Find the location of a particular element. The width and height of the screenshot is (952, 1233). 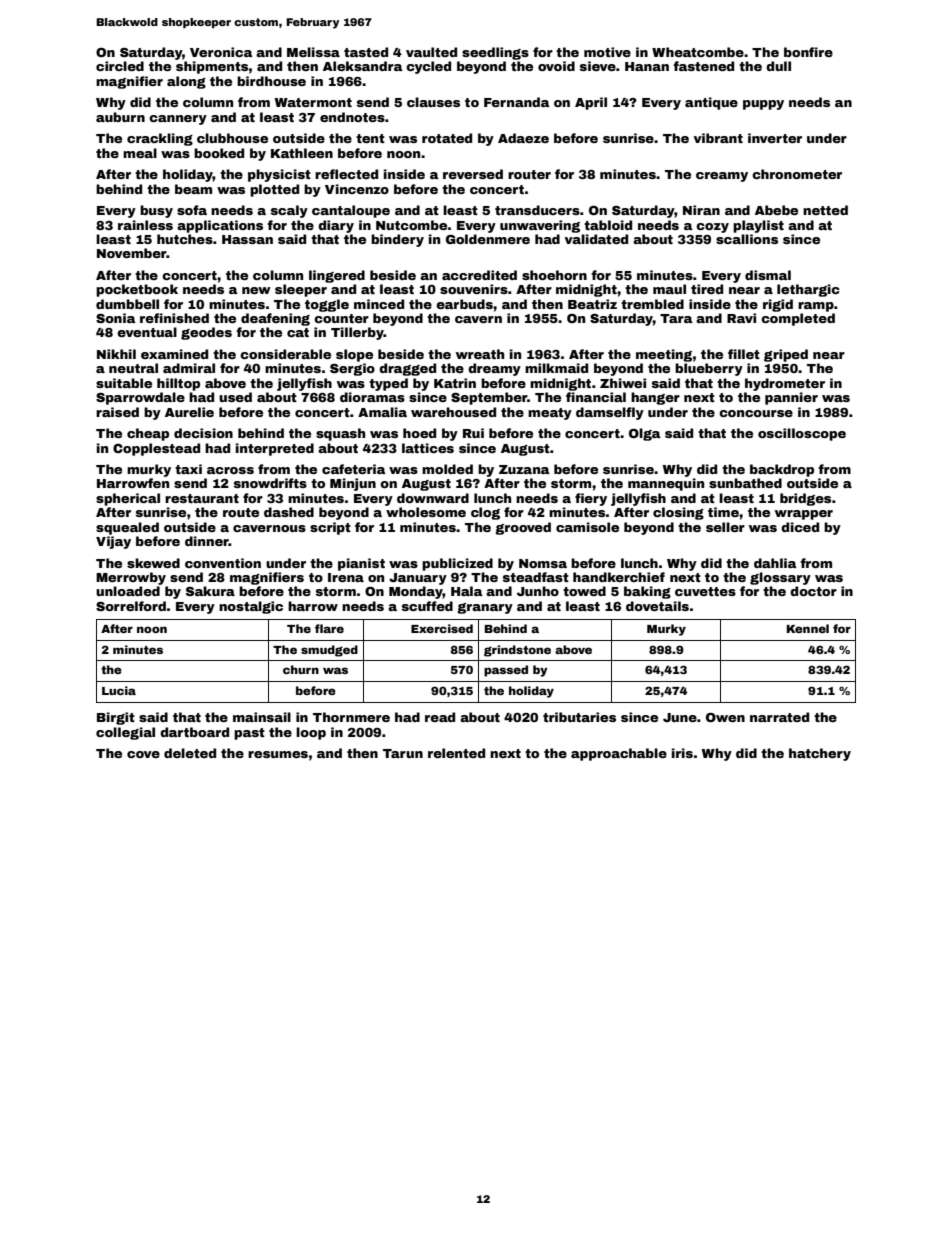

Owen is located at coordinates (725, 717).
